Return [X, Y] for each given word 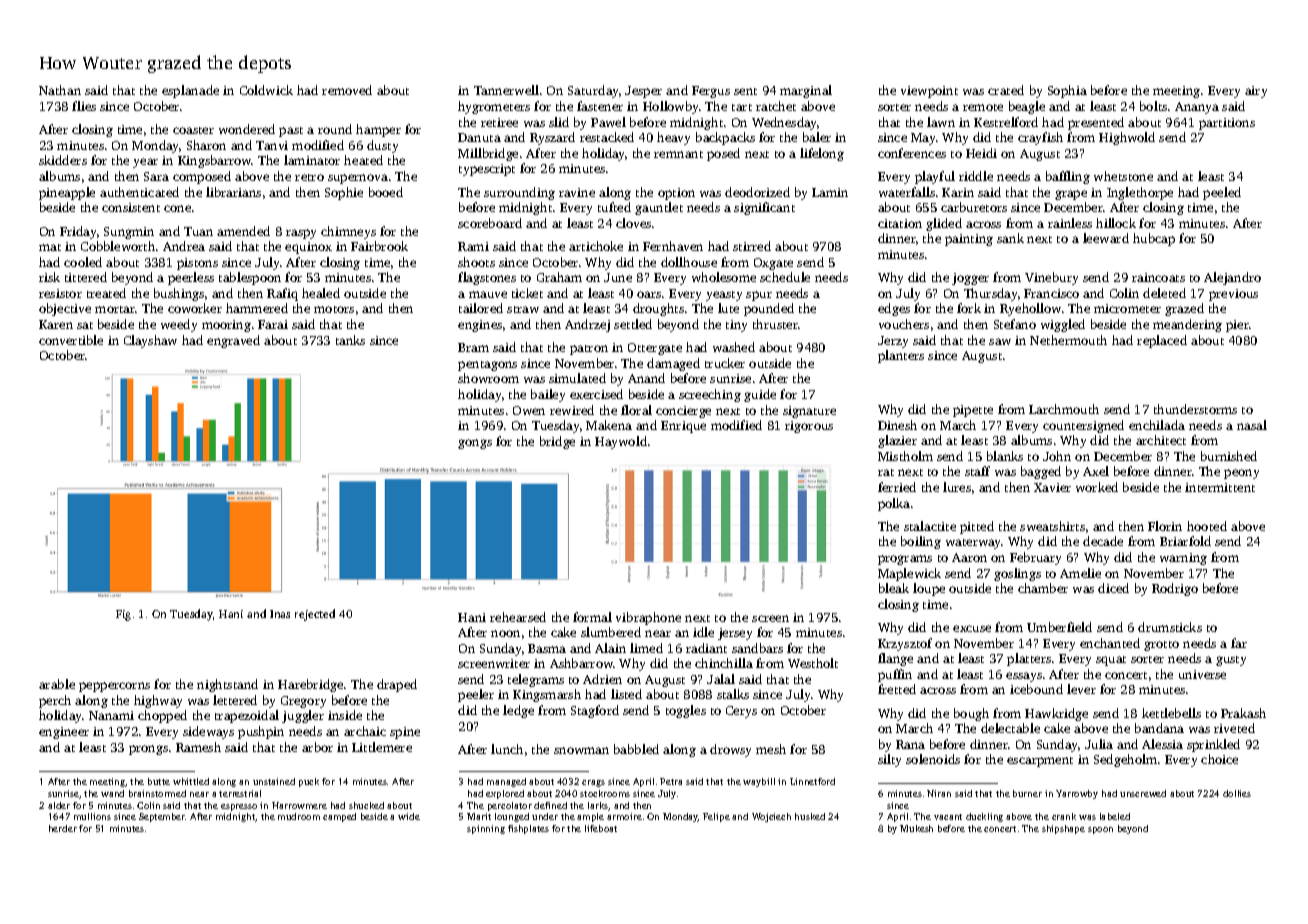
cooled [83, 262]
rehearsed [518, 617]
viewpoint [929, 92]
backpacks [725, 138]
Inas [280, 614]
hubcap [1154, 239]
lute [728, 308]
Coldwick [266, 90]
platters [1029, 659]
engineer [64, 733]
